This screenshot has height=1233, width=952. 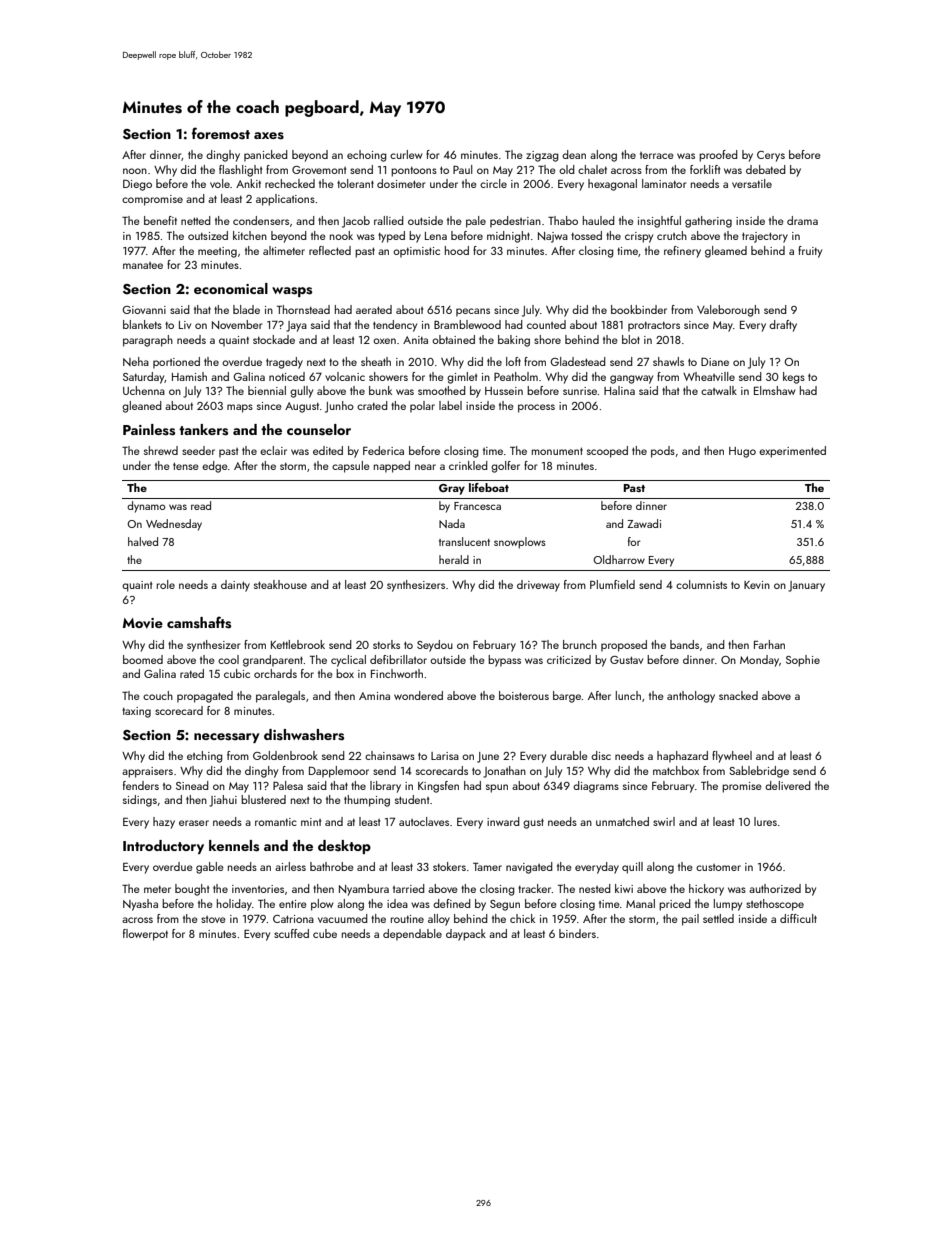 What do you see at coordinates (569, 755) in the screenshot?
I see `durable` at bounding box center [569, 755].
